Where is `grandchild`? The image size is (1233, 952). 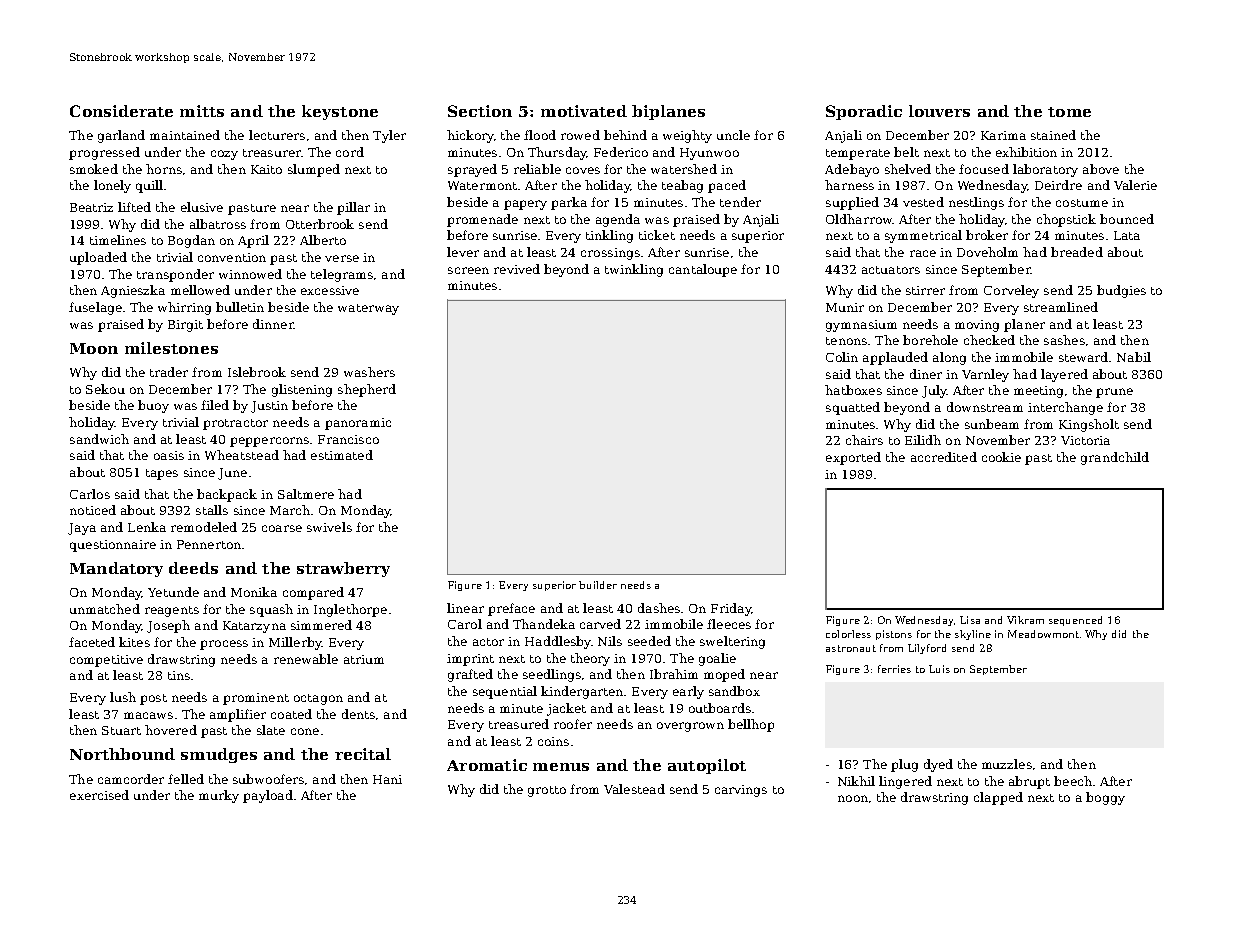 grandchild is located at coordinates (1115, 458).
